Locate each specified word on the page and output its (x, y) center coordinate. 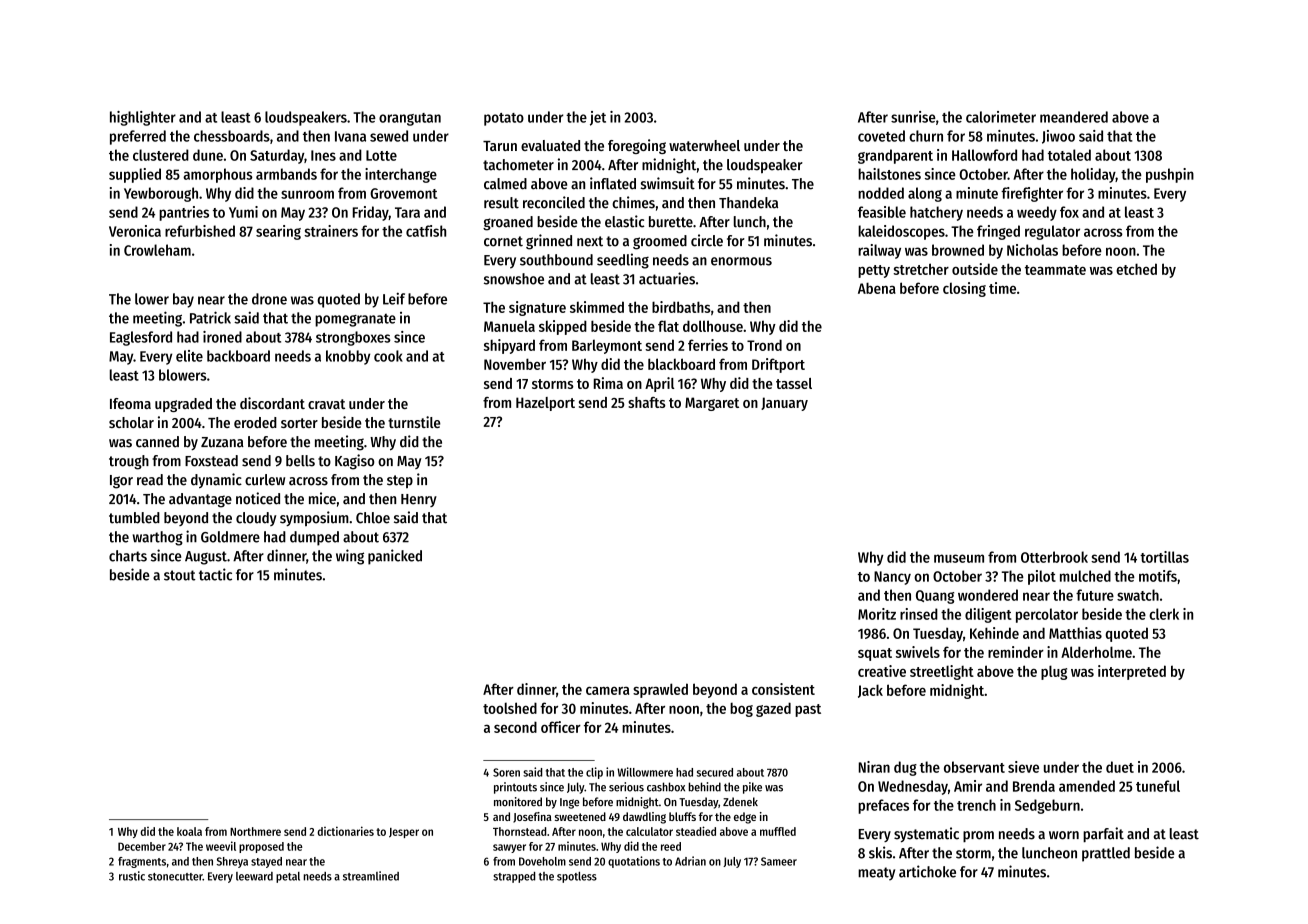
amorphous (218, 175)
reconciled (554, 202)
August (206, 558)
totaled (1069, 155)
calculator (649, 831)
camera (607, 690)
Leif (394, 298)
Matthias (1075, 633)
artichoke (927, 871)
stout (180, 575)
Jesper (404, 833)
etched (1136, 269)
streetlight (942, 672)
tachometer (518, 165)
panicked (395, 557)
